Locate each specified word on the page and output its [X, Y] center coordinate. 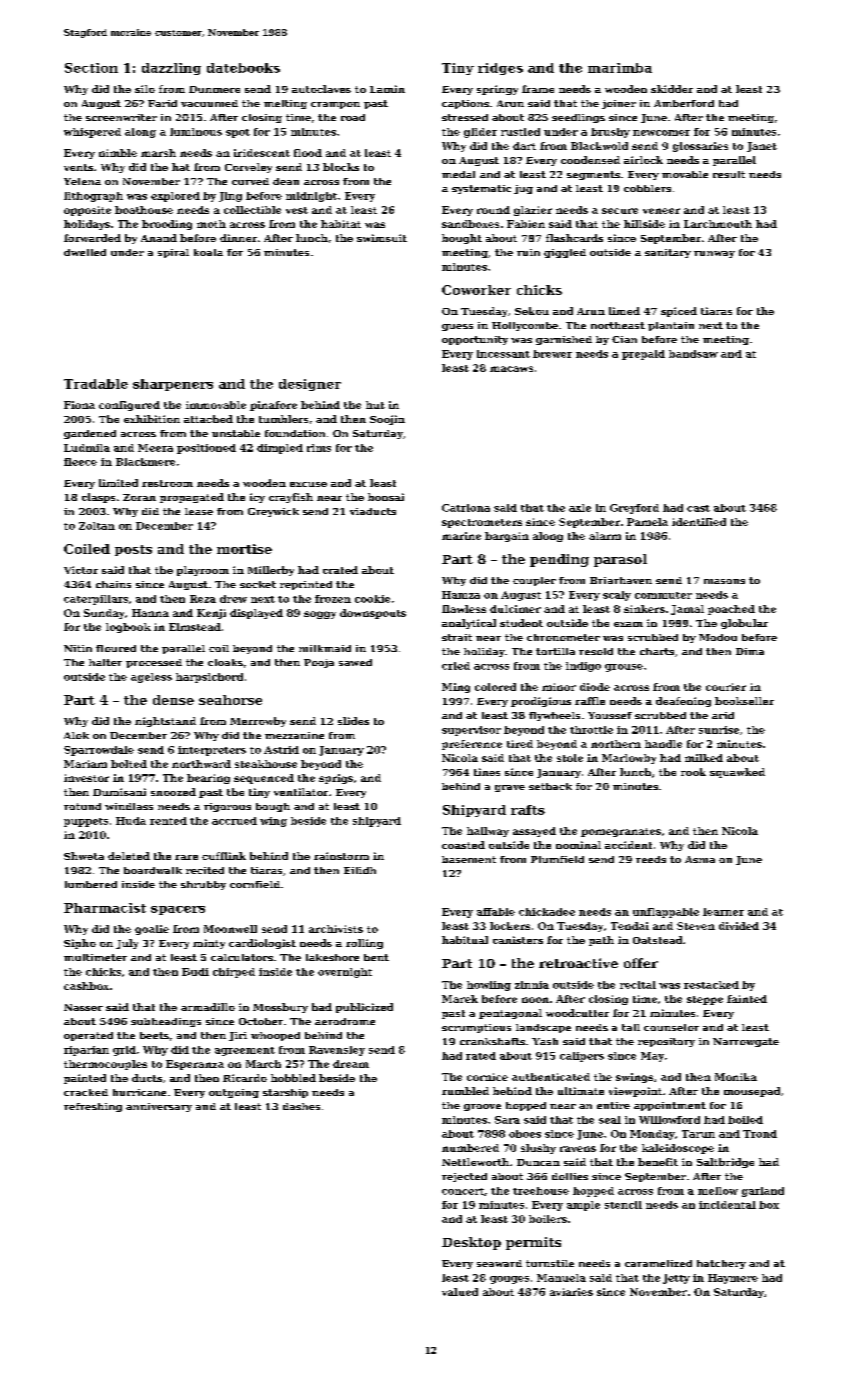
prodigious [541, 702]
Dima [750, 651]
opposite [87, 211]
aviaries [571, 1292]
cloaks [225, 662]
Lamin [387, 89]
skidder [672, 89]
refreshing [93, 1107]
